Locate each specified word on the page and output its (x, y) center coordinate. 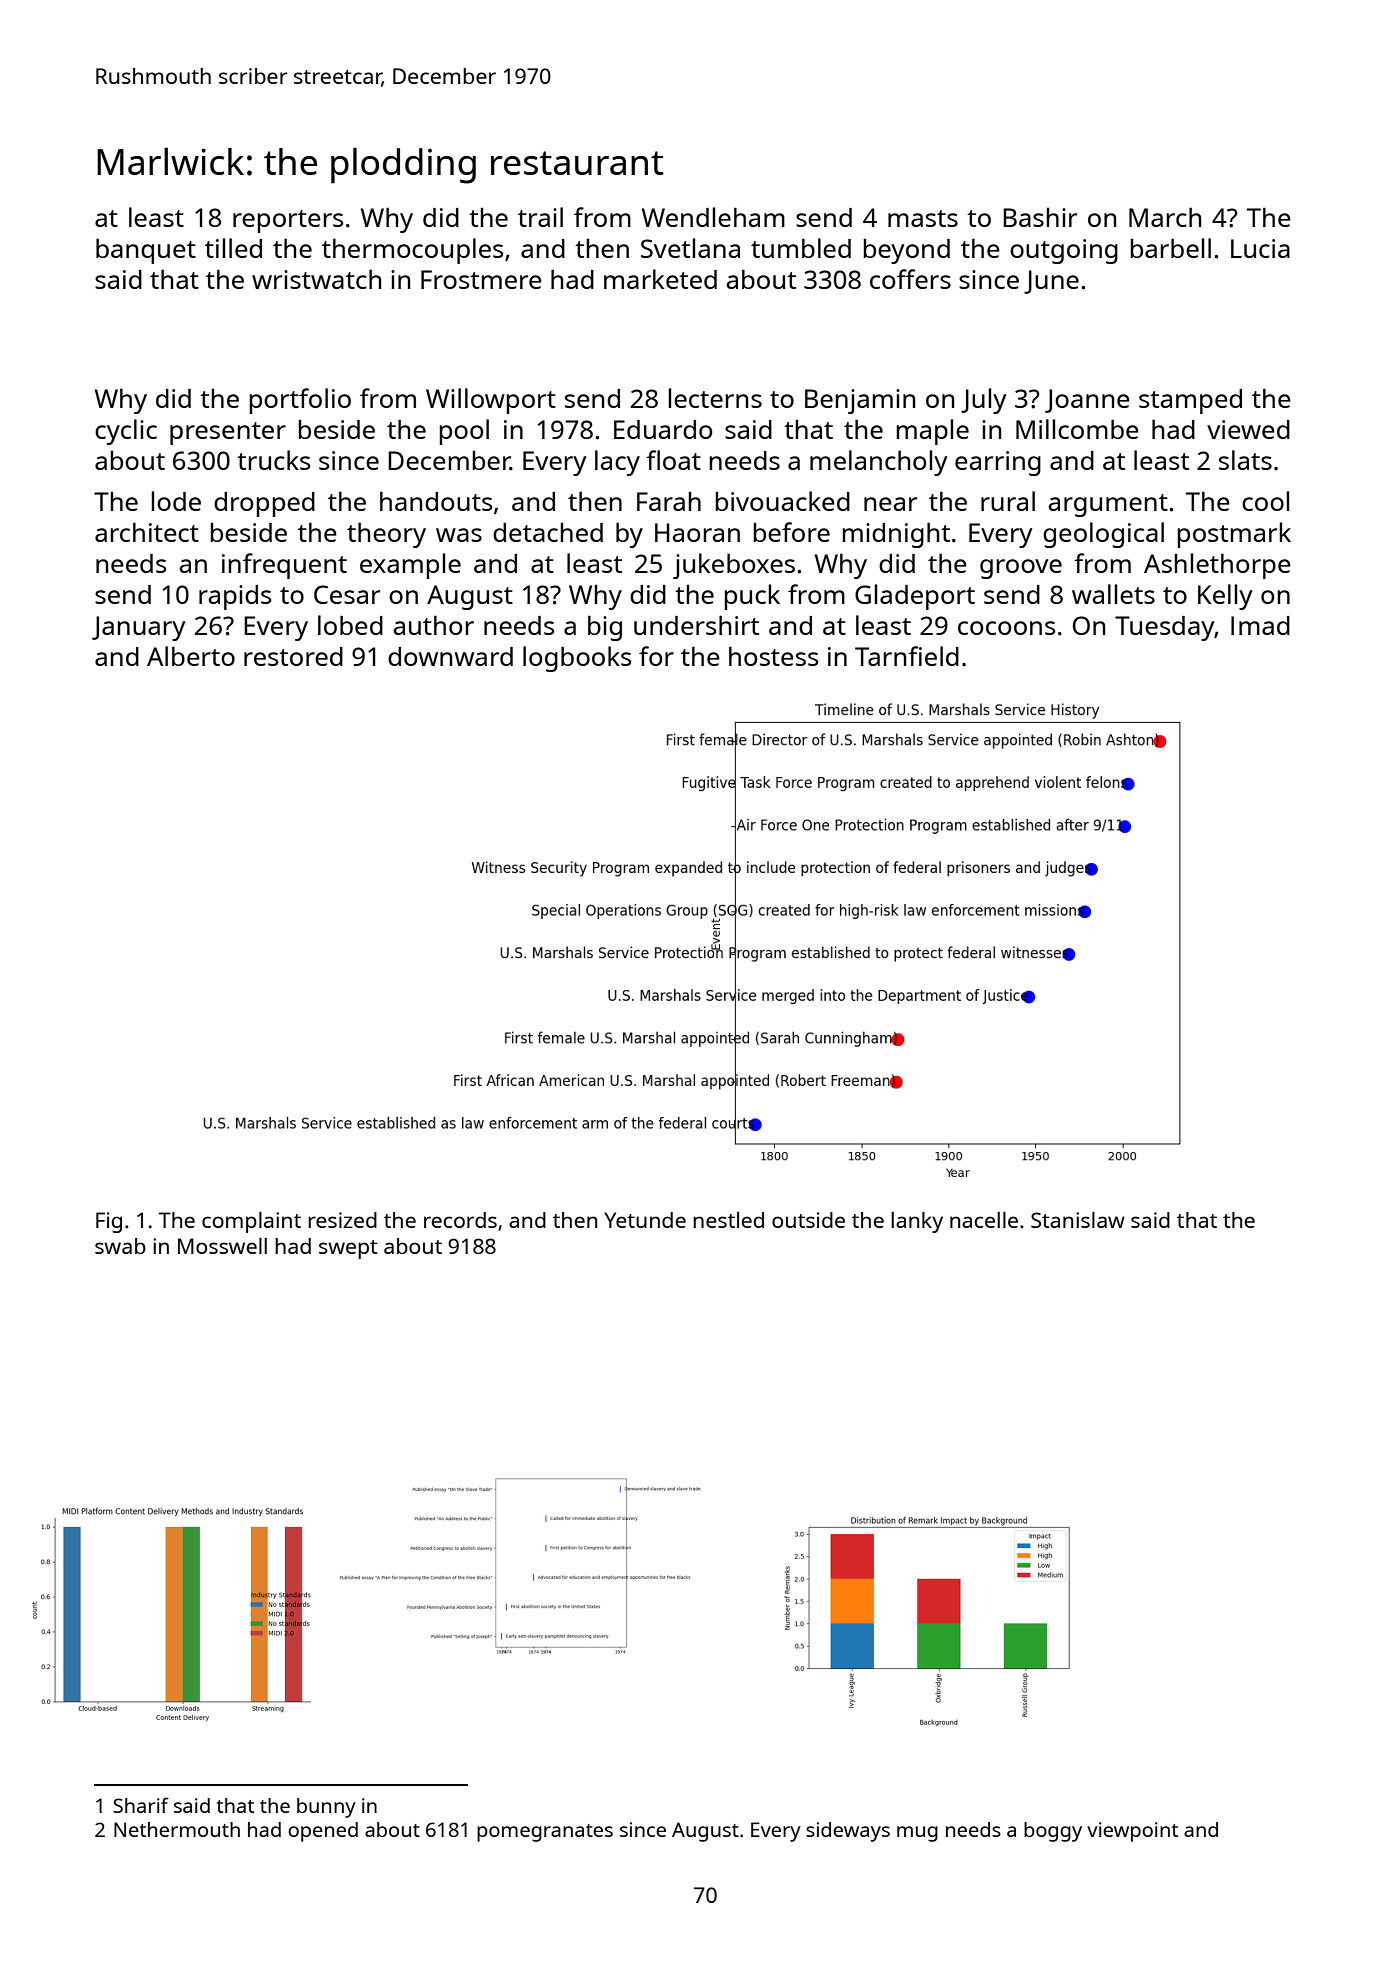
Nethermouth (177, 1829)
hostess (773, 656)
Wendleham (713, 217)
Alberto (191, 656)
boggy (1053, 1832)
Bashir (1040, 217)
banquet (146, 251)
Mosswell (222, 1246)
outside (808, 1220)
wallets (1113, 594)
